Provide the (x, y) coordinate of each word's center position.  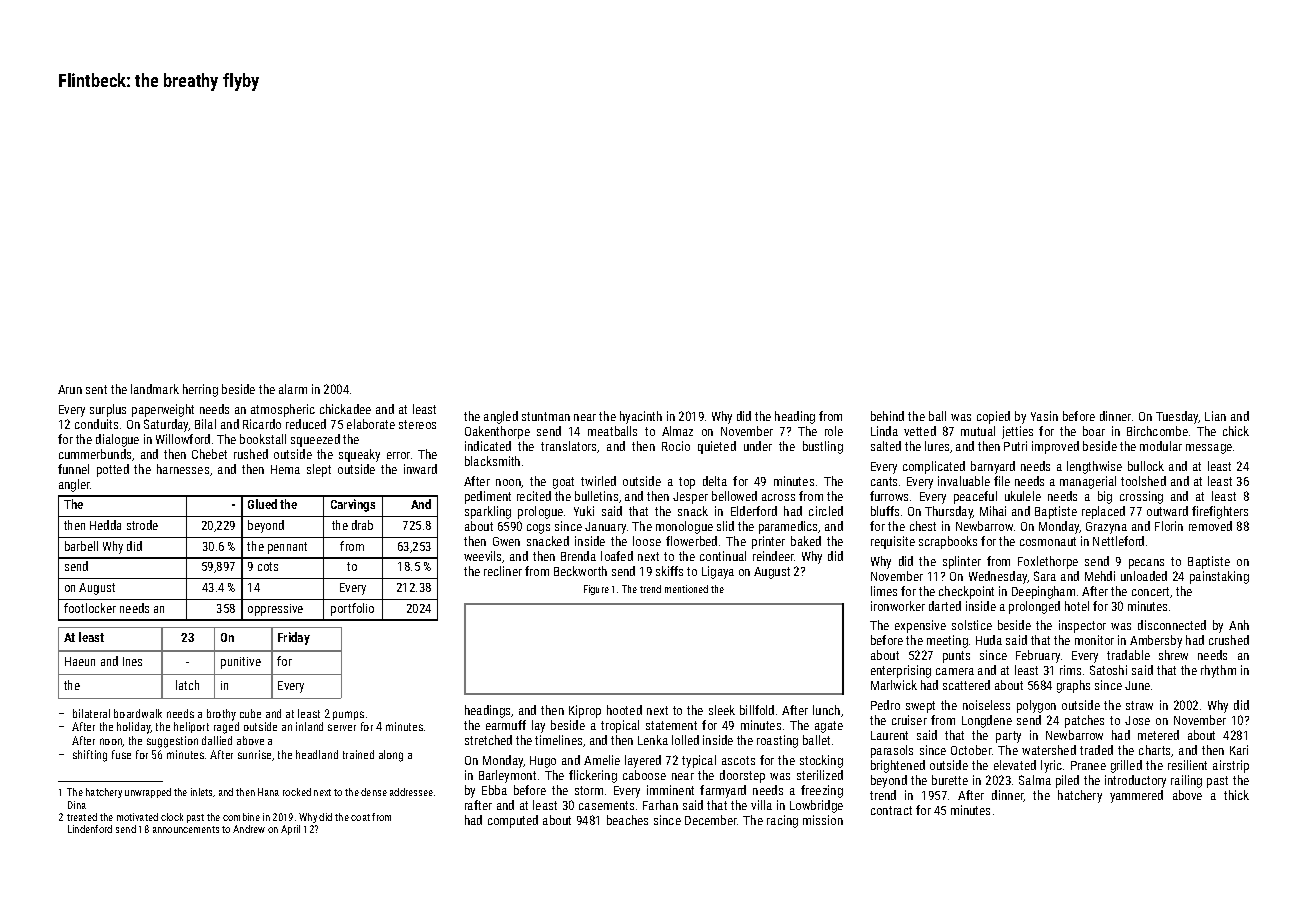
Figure (596, 590)
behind (887, 416)
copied (993, 417)
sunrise (254, 754)
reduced (306, 424)
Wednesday (998, 577)
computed (513, 821)
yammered (1136, 796)
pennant (287, 548)
